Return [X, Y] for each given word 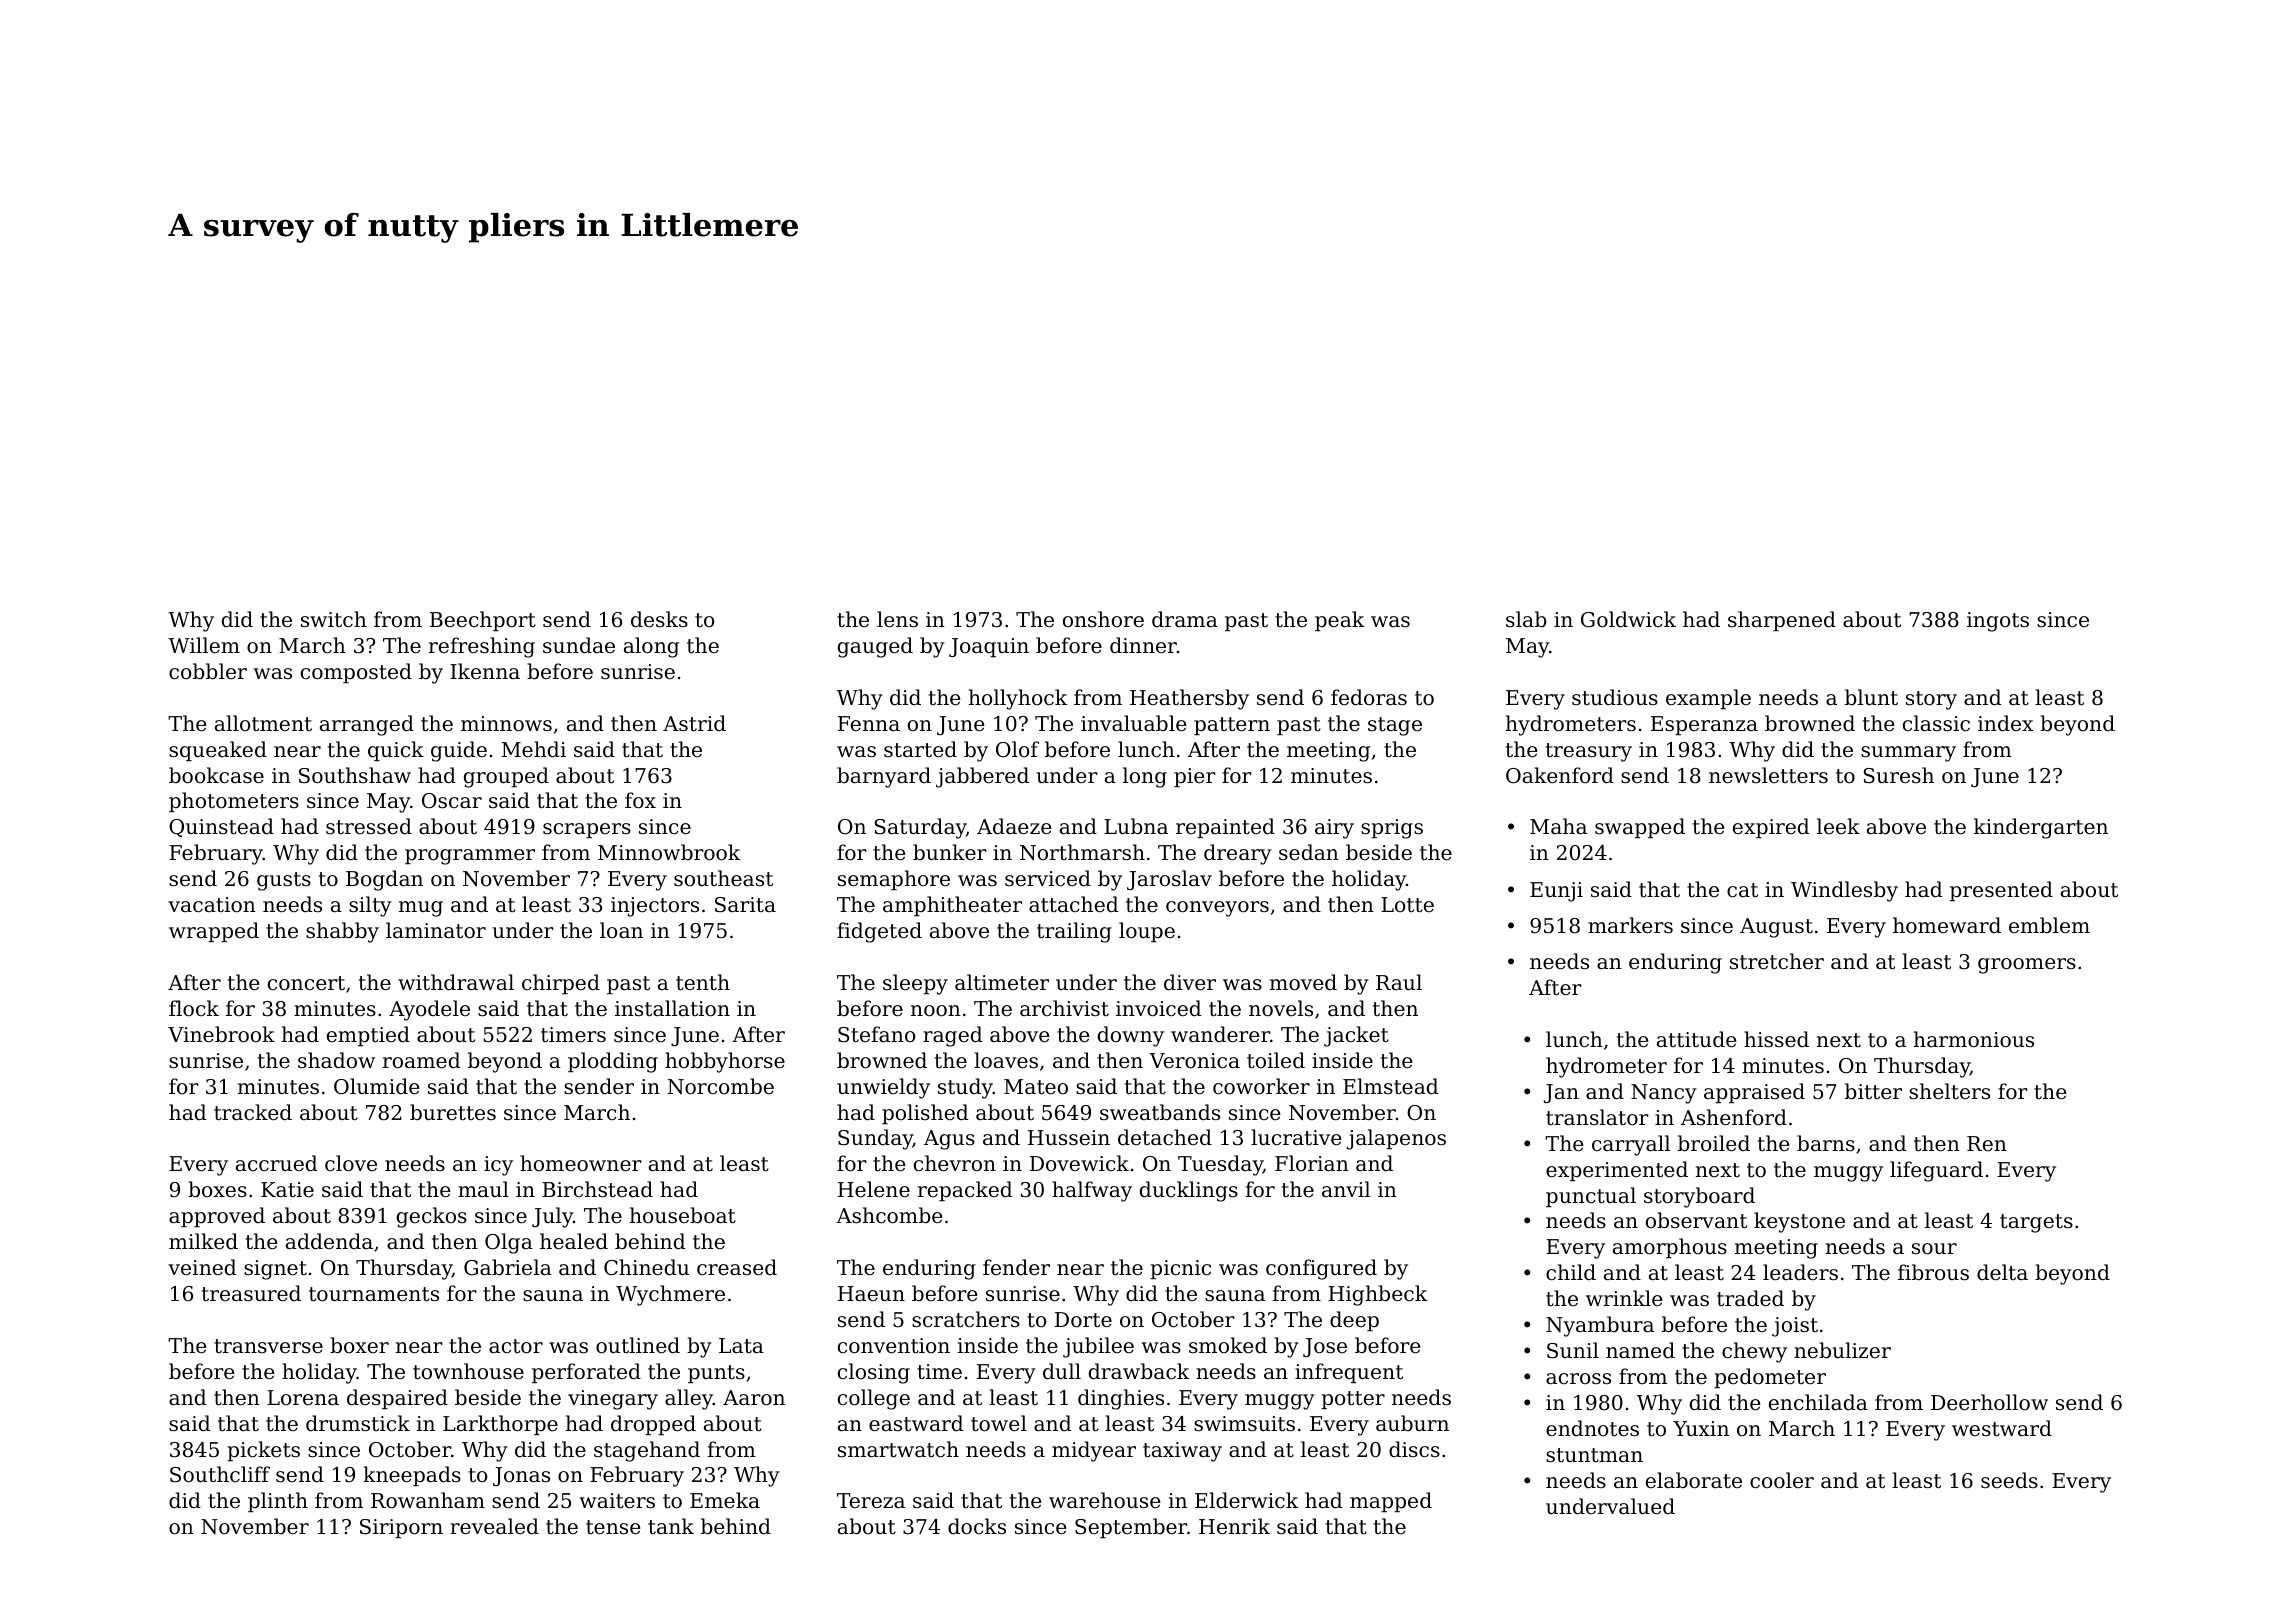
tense [613, 1527]
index [2006, 723]
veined [202, 1267]
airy [1334, 829]
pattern [1232, 726]
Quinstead [221, 827]
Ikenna [485, 671]
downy [1131, 1036]
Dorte [1083, 1320]
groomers [2027, 966]
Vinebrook [221, 1034]
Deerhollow [1989, 1402]
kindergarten [2041, 828]
